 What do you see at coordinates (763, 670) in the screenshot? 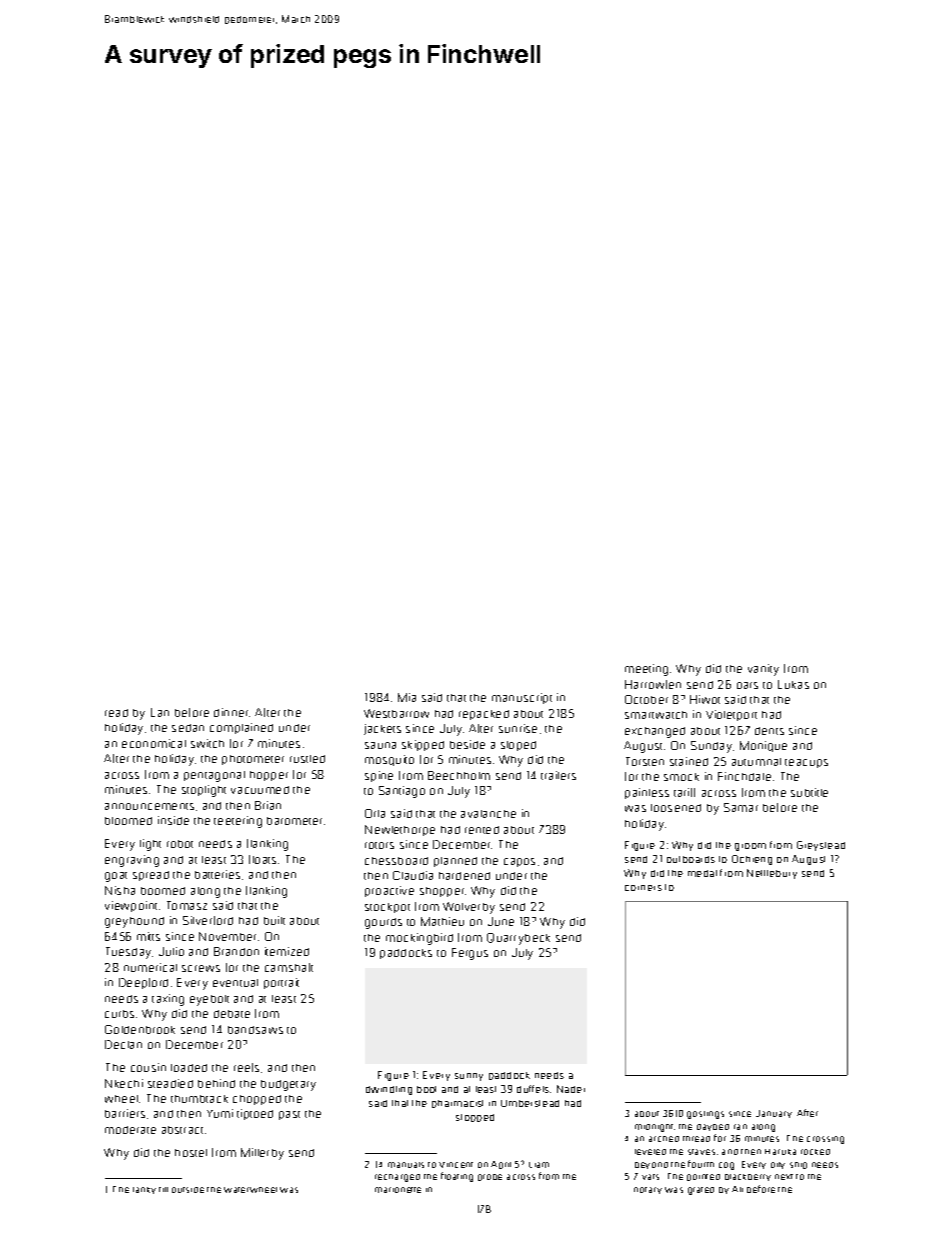
I see `vanity` at bounding box center [763, 670].
